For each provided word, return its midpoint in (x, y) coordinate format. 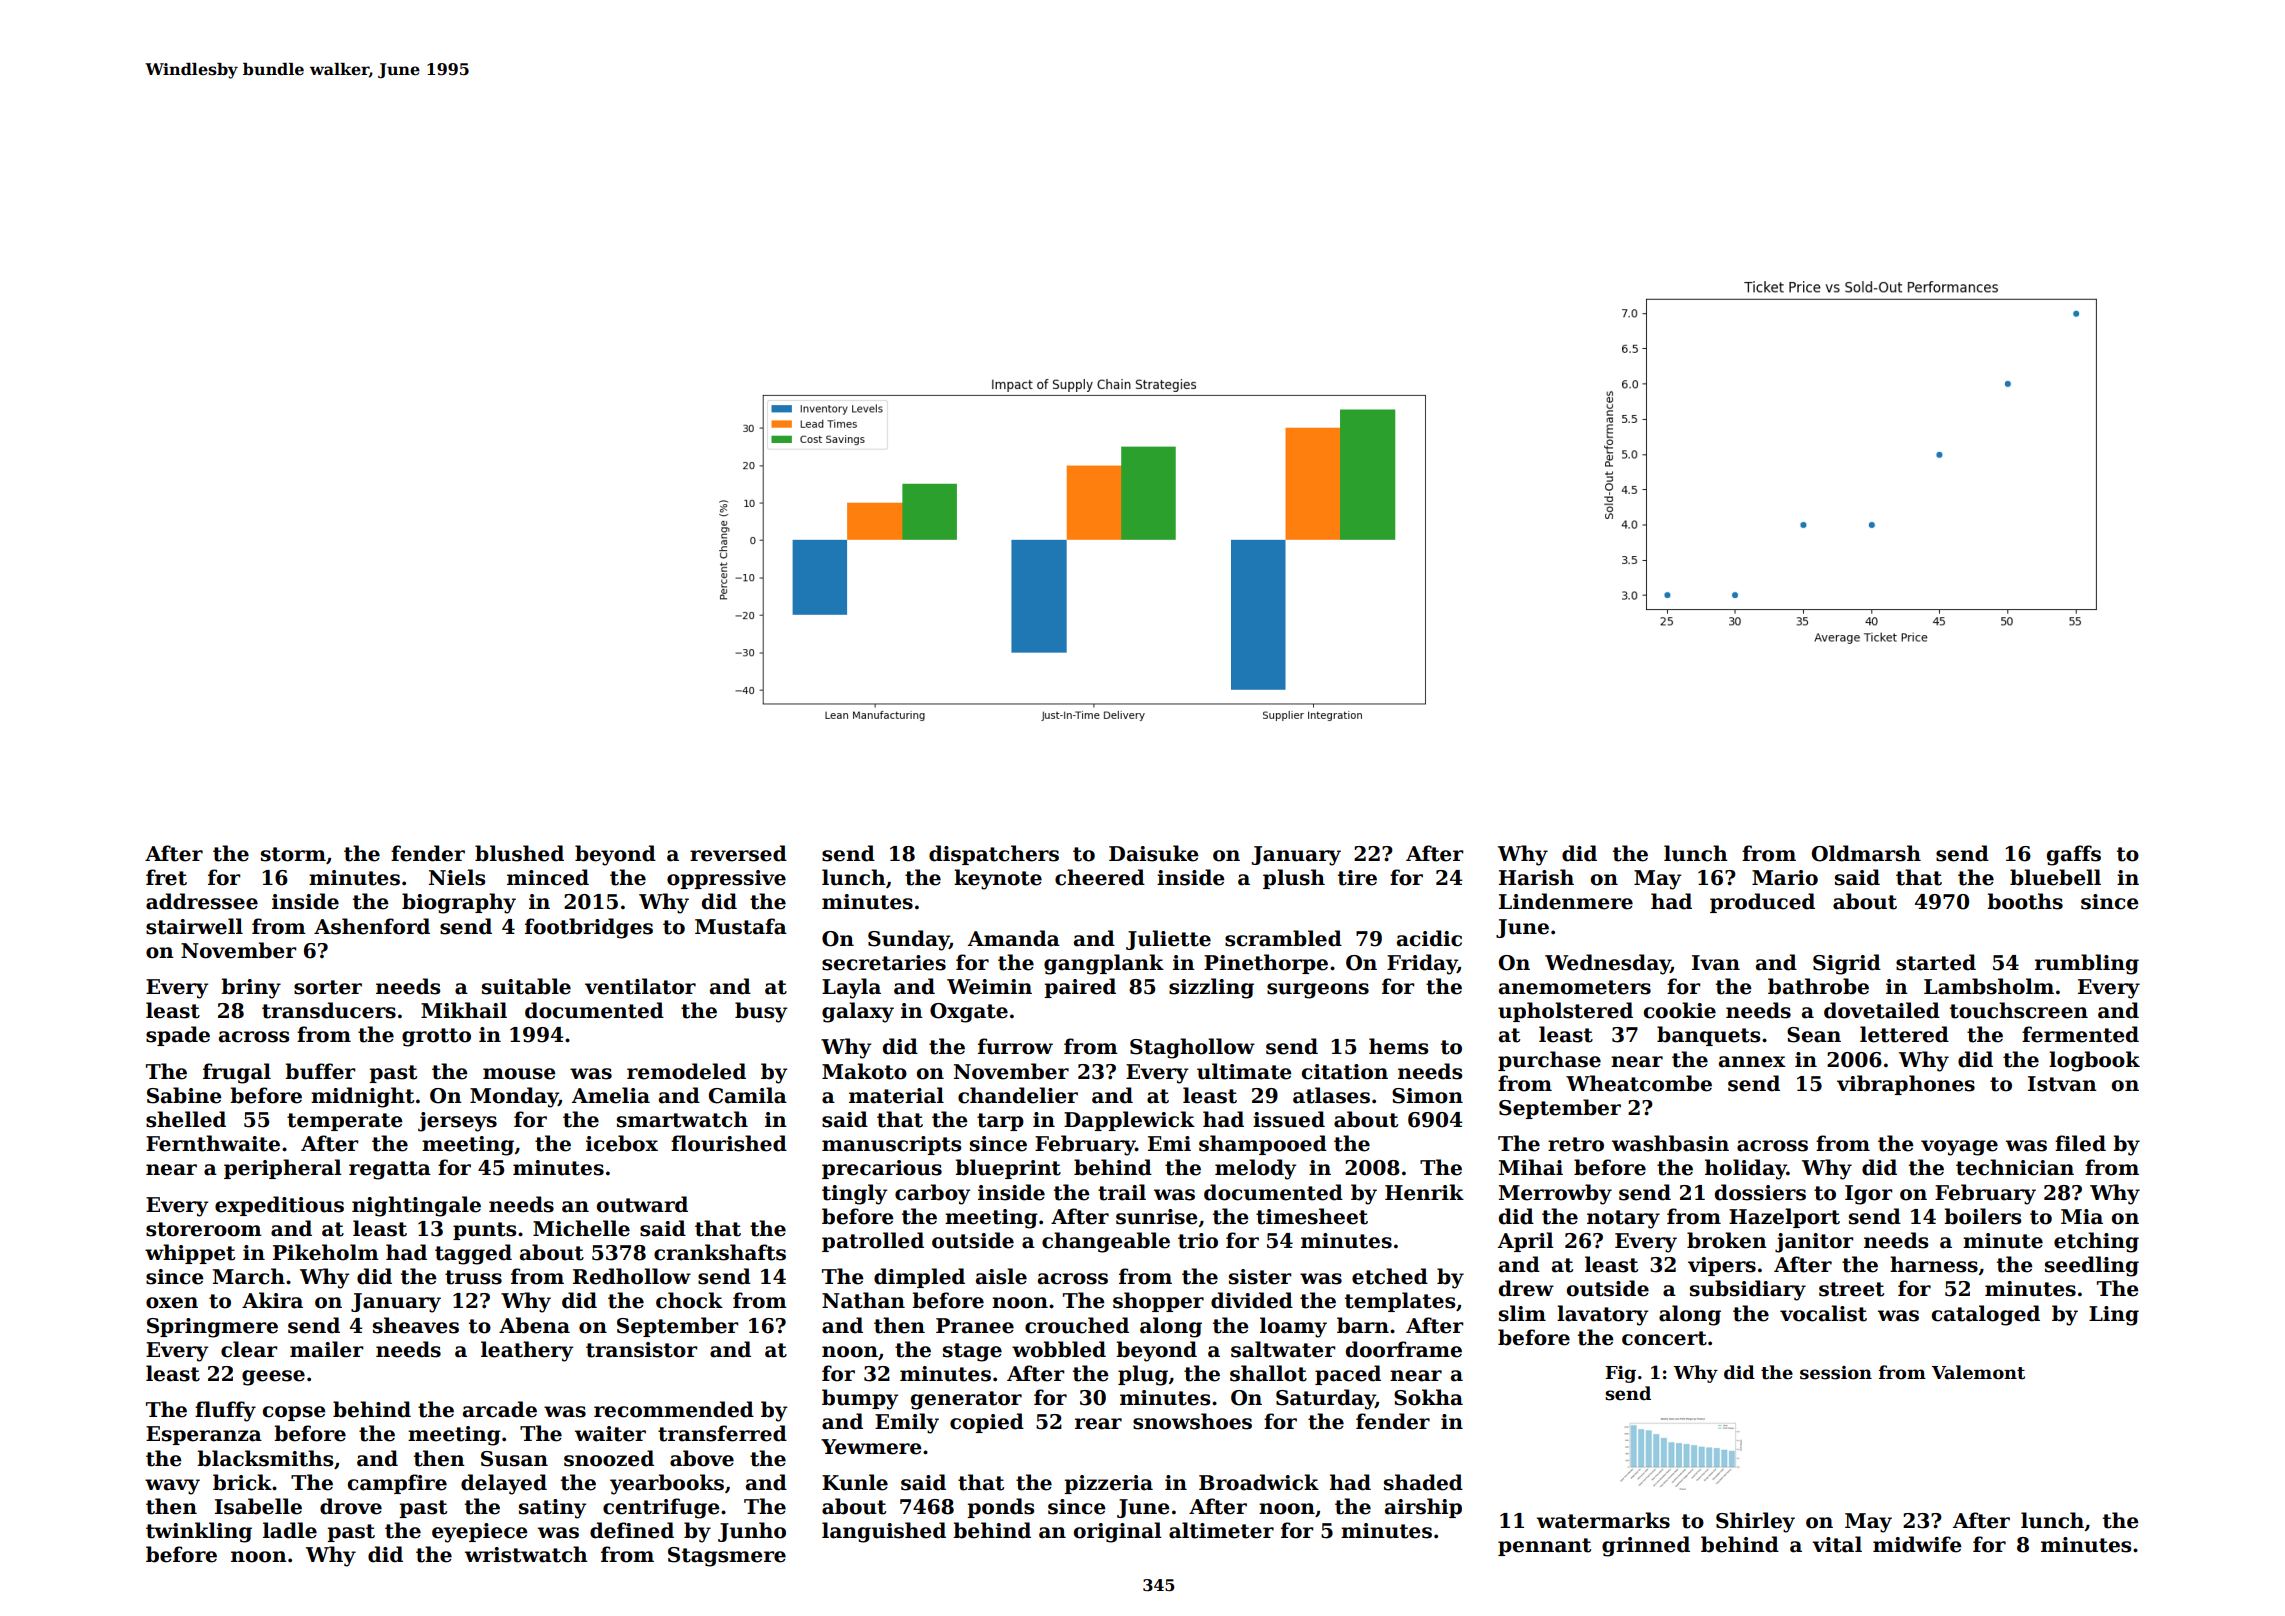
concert (1664, 1338)
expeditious (279, 1206)
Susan (514, 1459)
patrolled (873, 1242)
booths (2025, 901)
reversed (738, 853)
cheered (1100, 877)
